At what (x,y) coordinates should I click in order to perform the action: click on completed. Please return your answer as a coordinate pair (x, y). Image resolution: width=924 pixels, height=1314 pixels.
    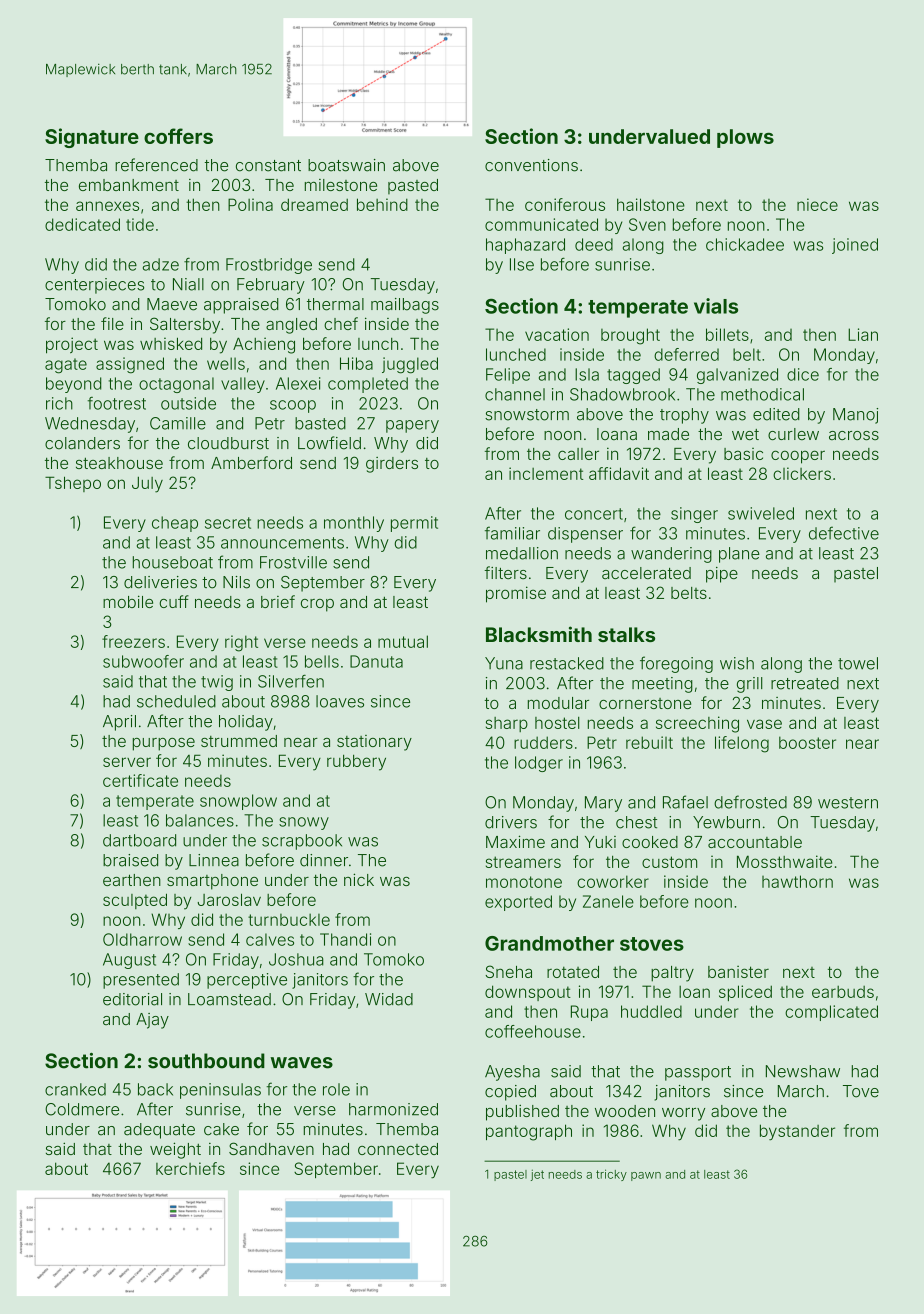
    Looking at the image, I should click on (368, 385).
